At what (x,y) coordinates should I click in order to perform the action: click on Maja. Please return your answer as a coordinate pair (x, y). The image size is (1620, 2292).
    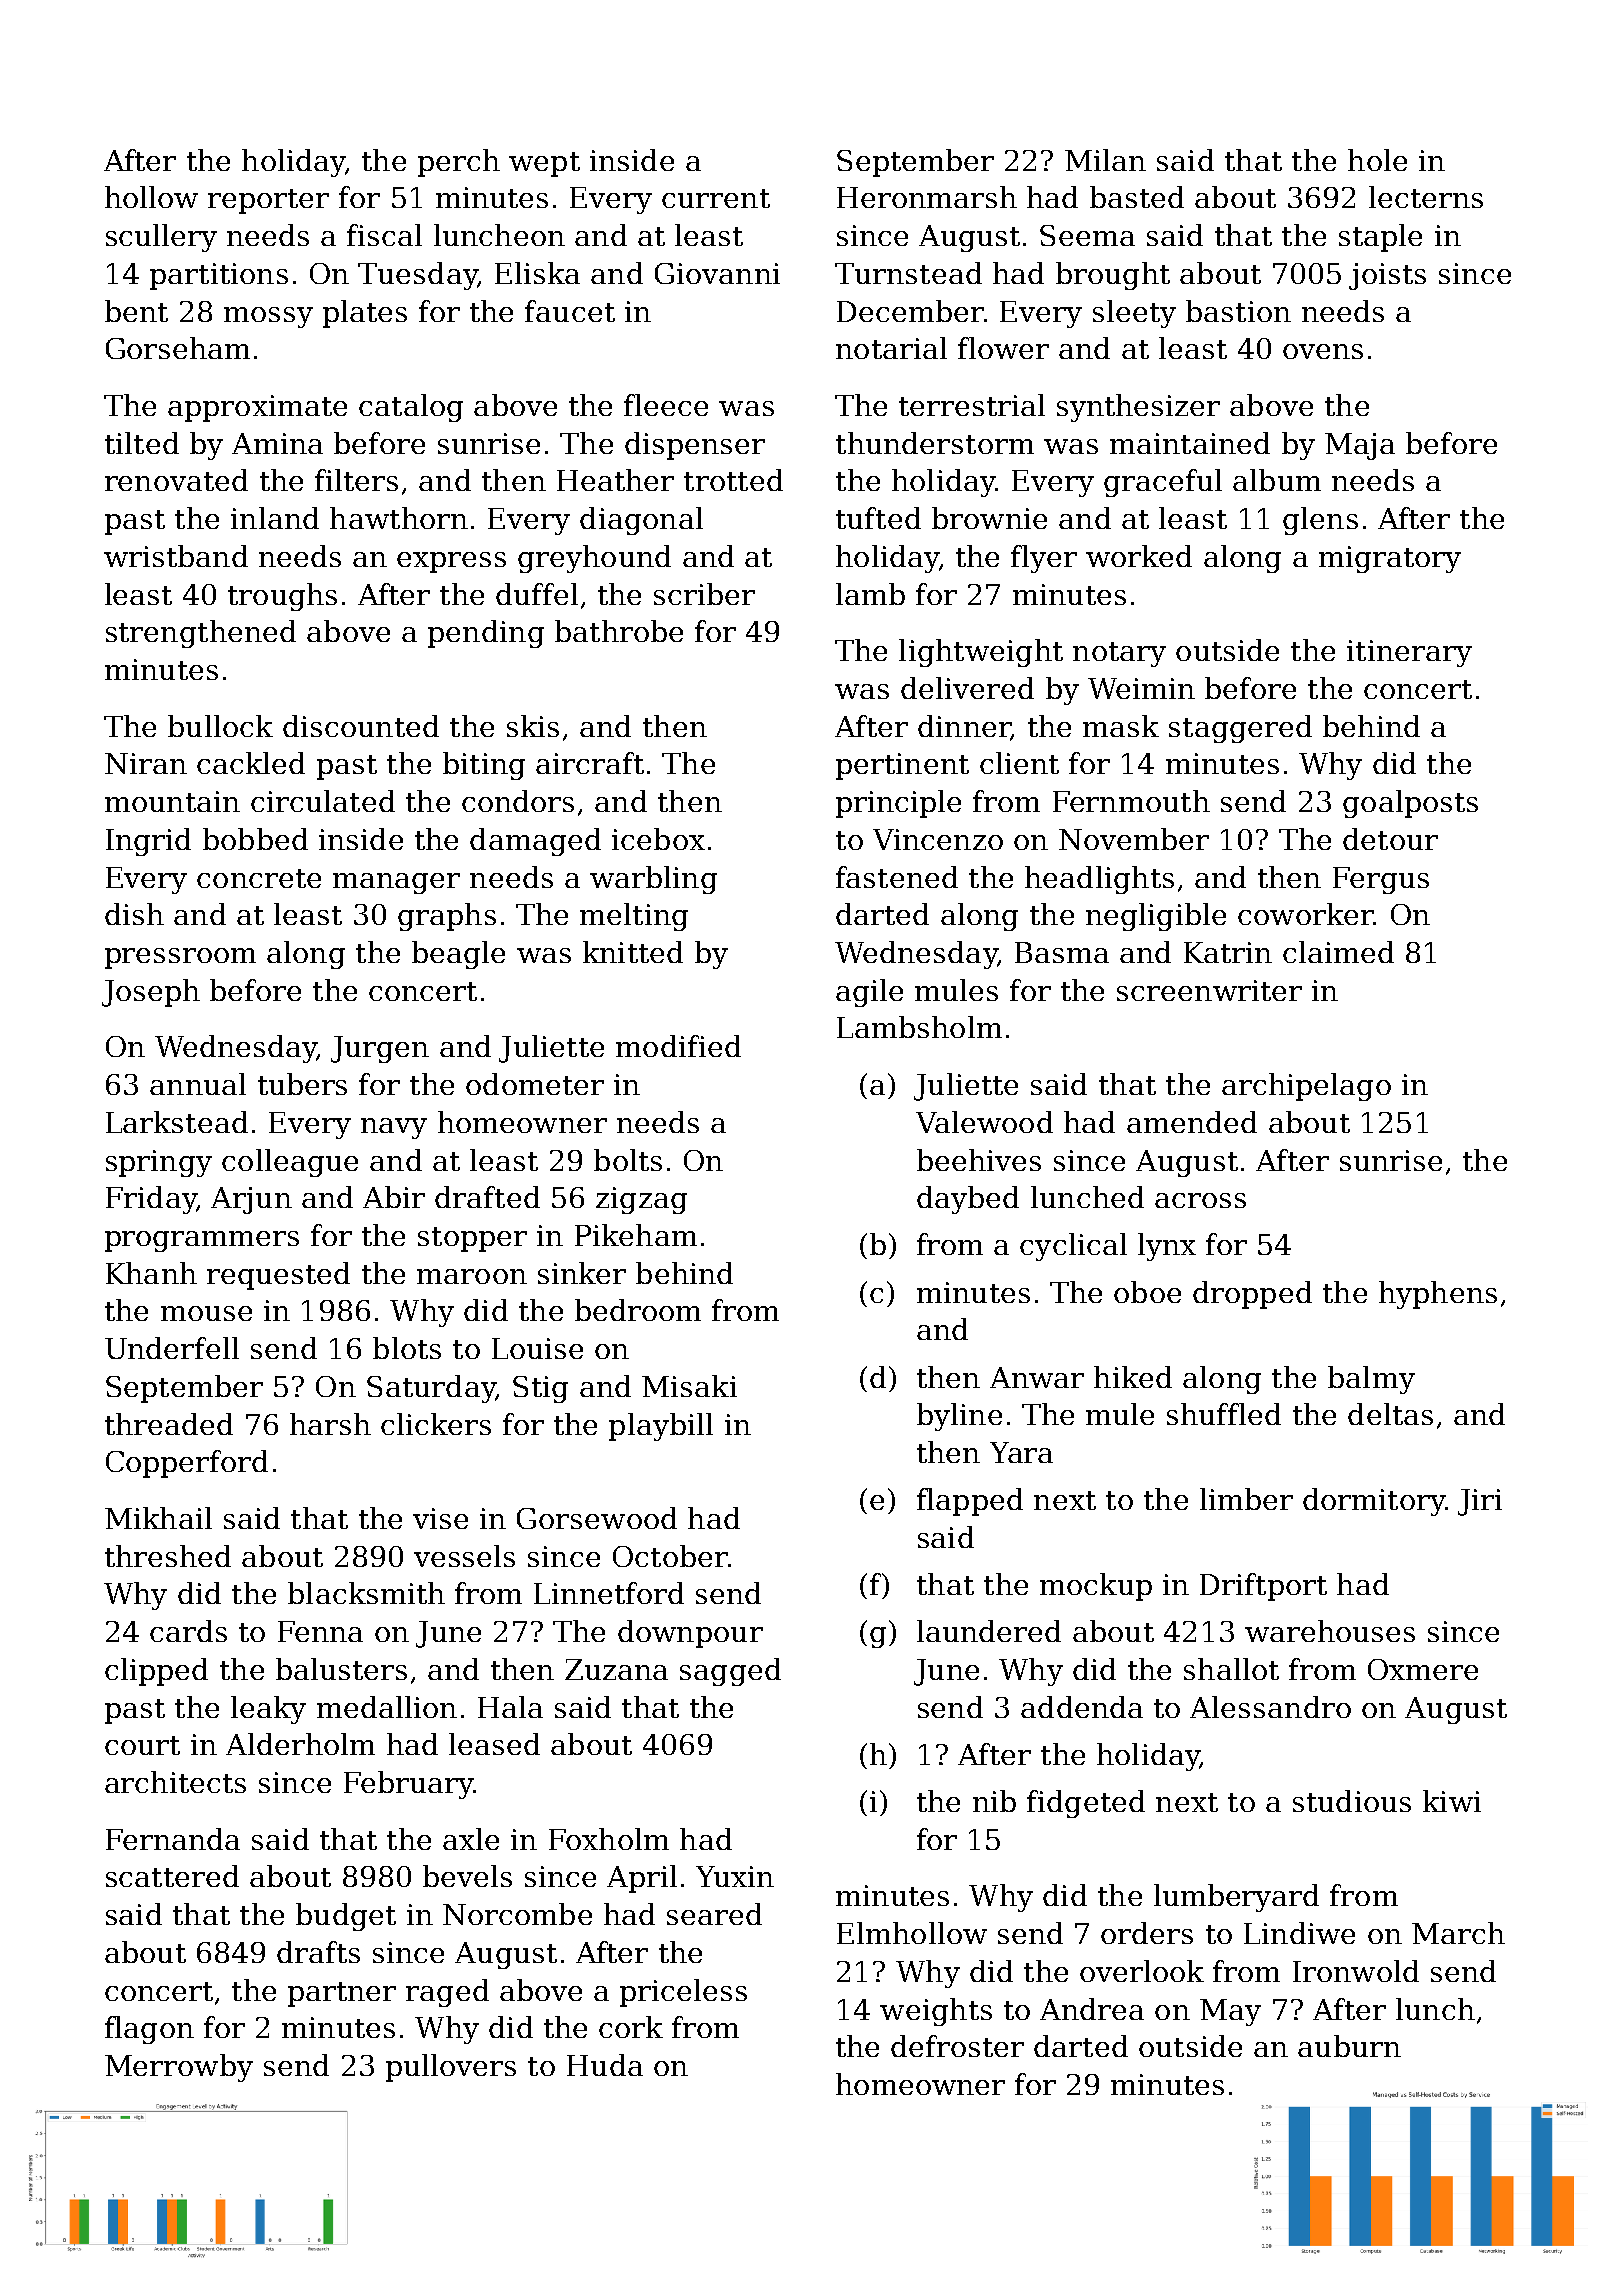
    Looking at the image, I should click on (1360, 446).
